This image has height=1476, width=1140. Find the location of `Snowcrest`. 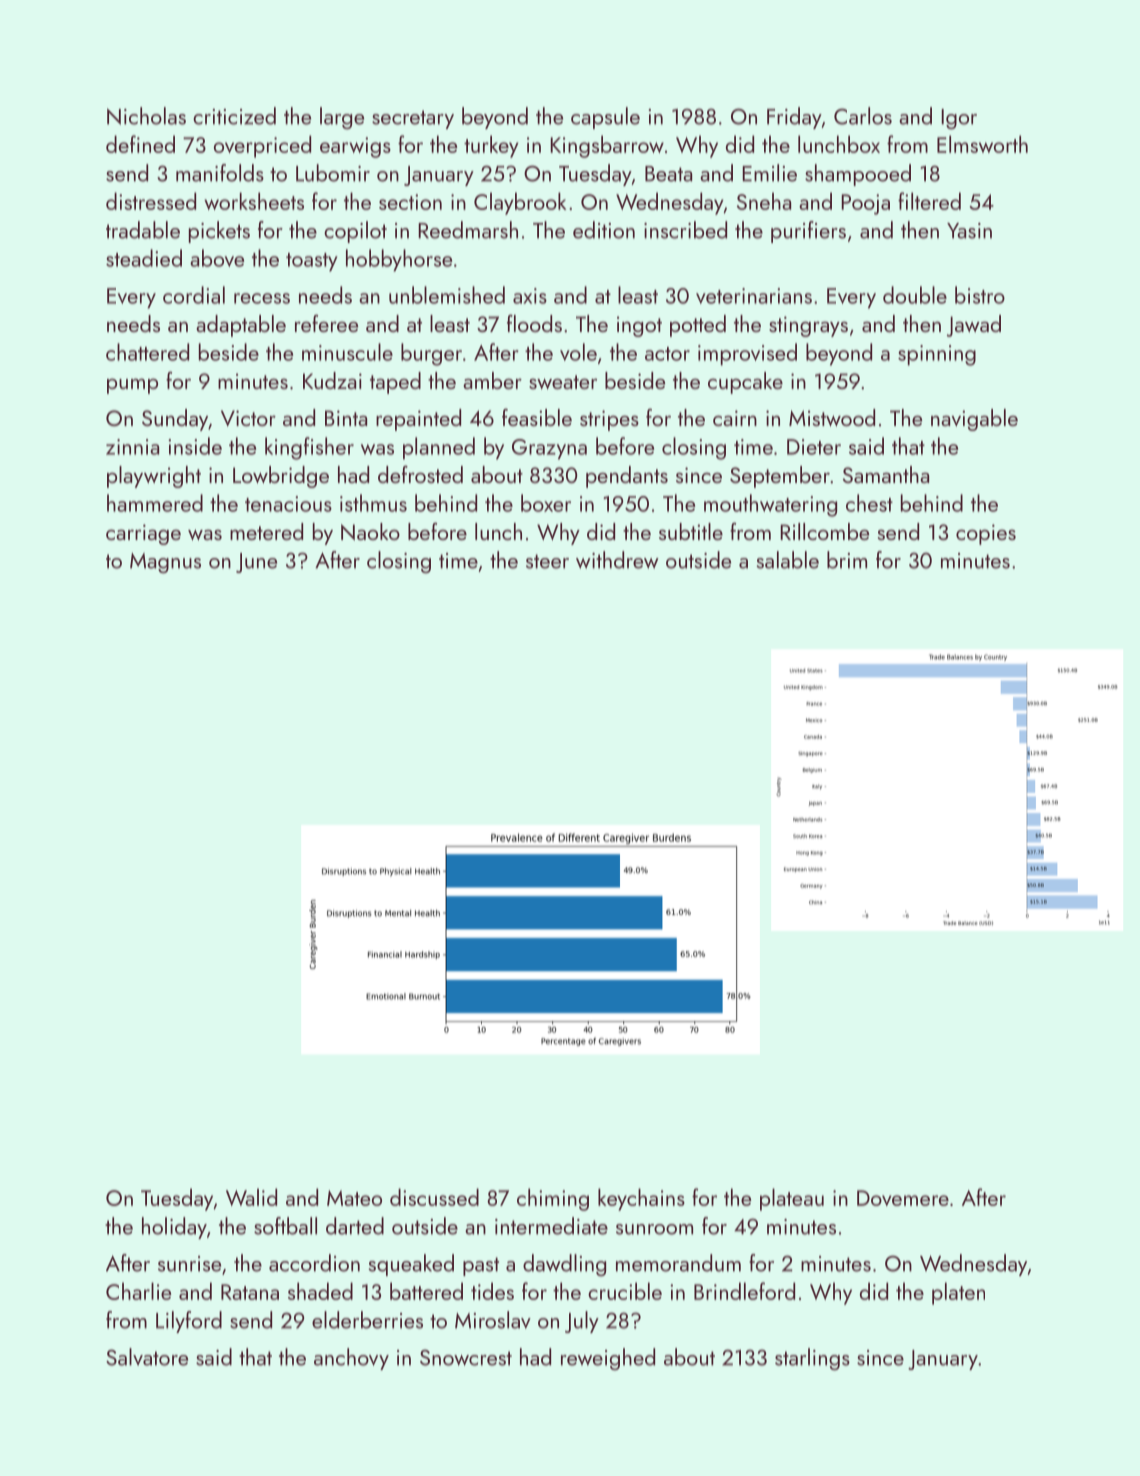

Snowcrest is located at coordinates (466, 1357).
